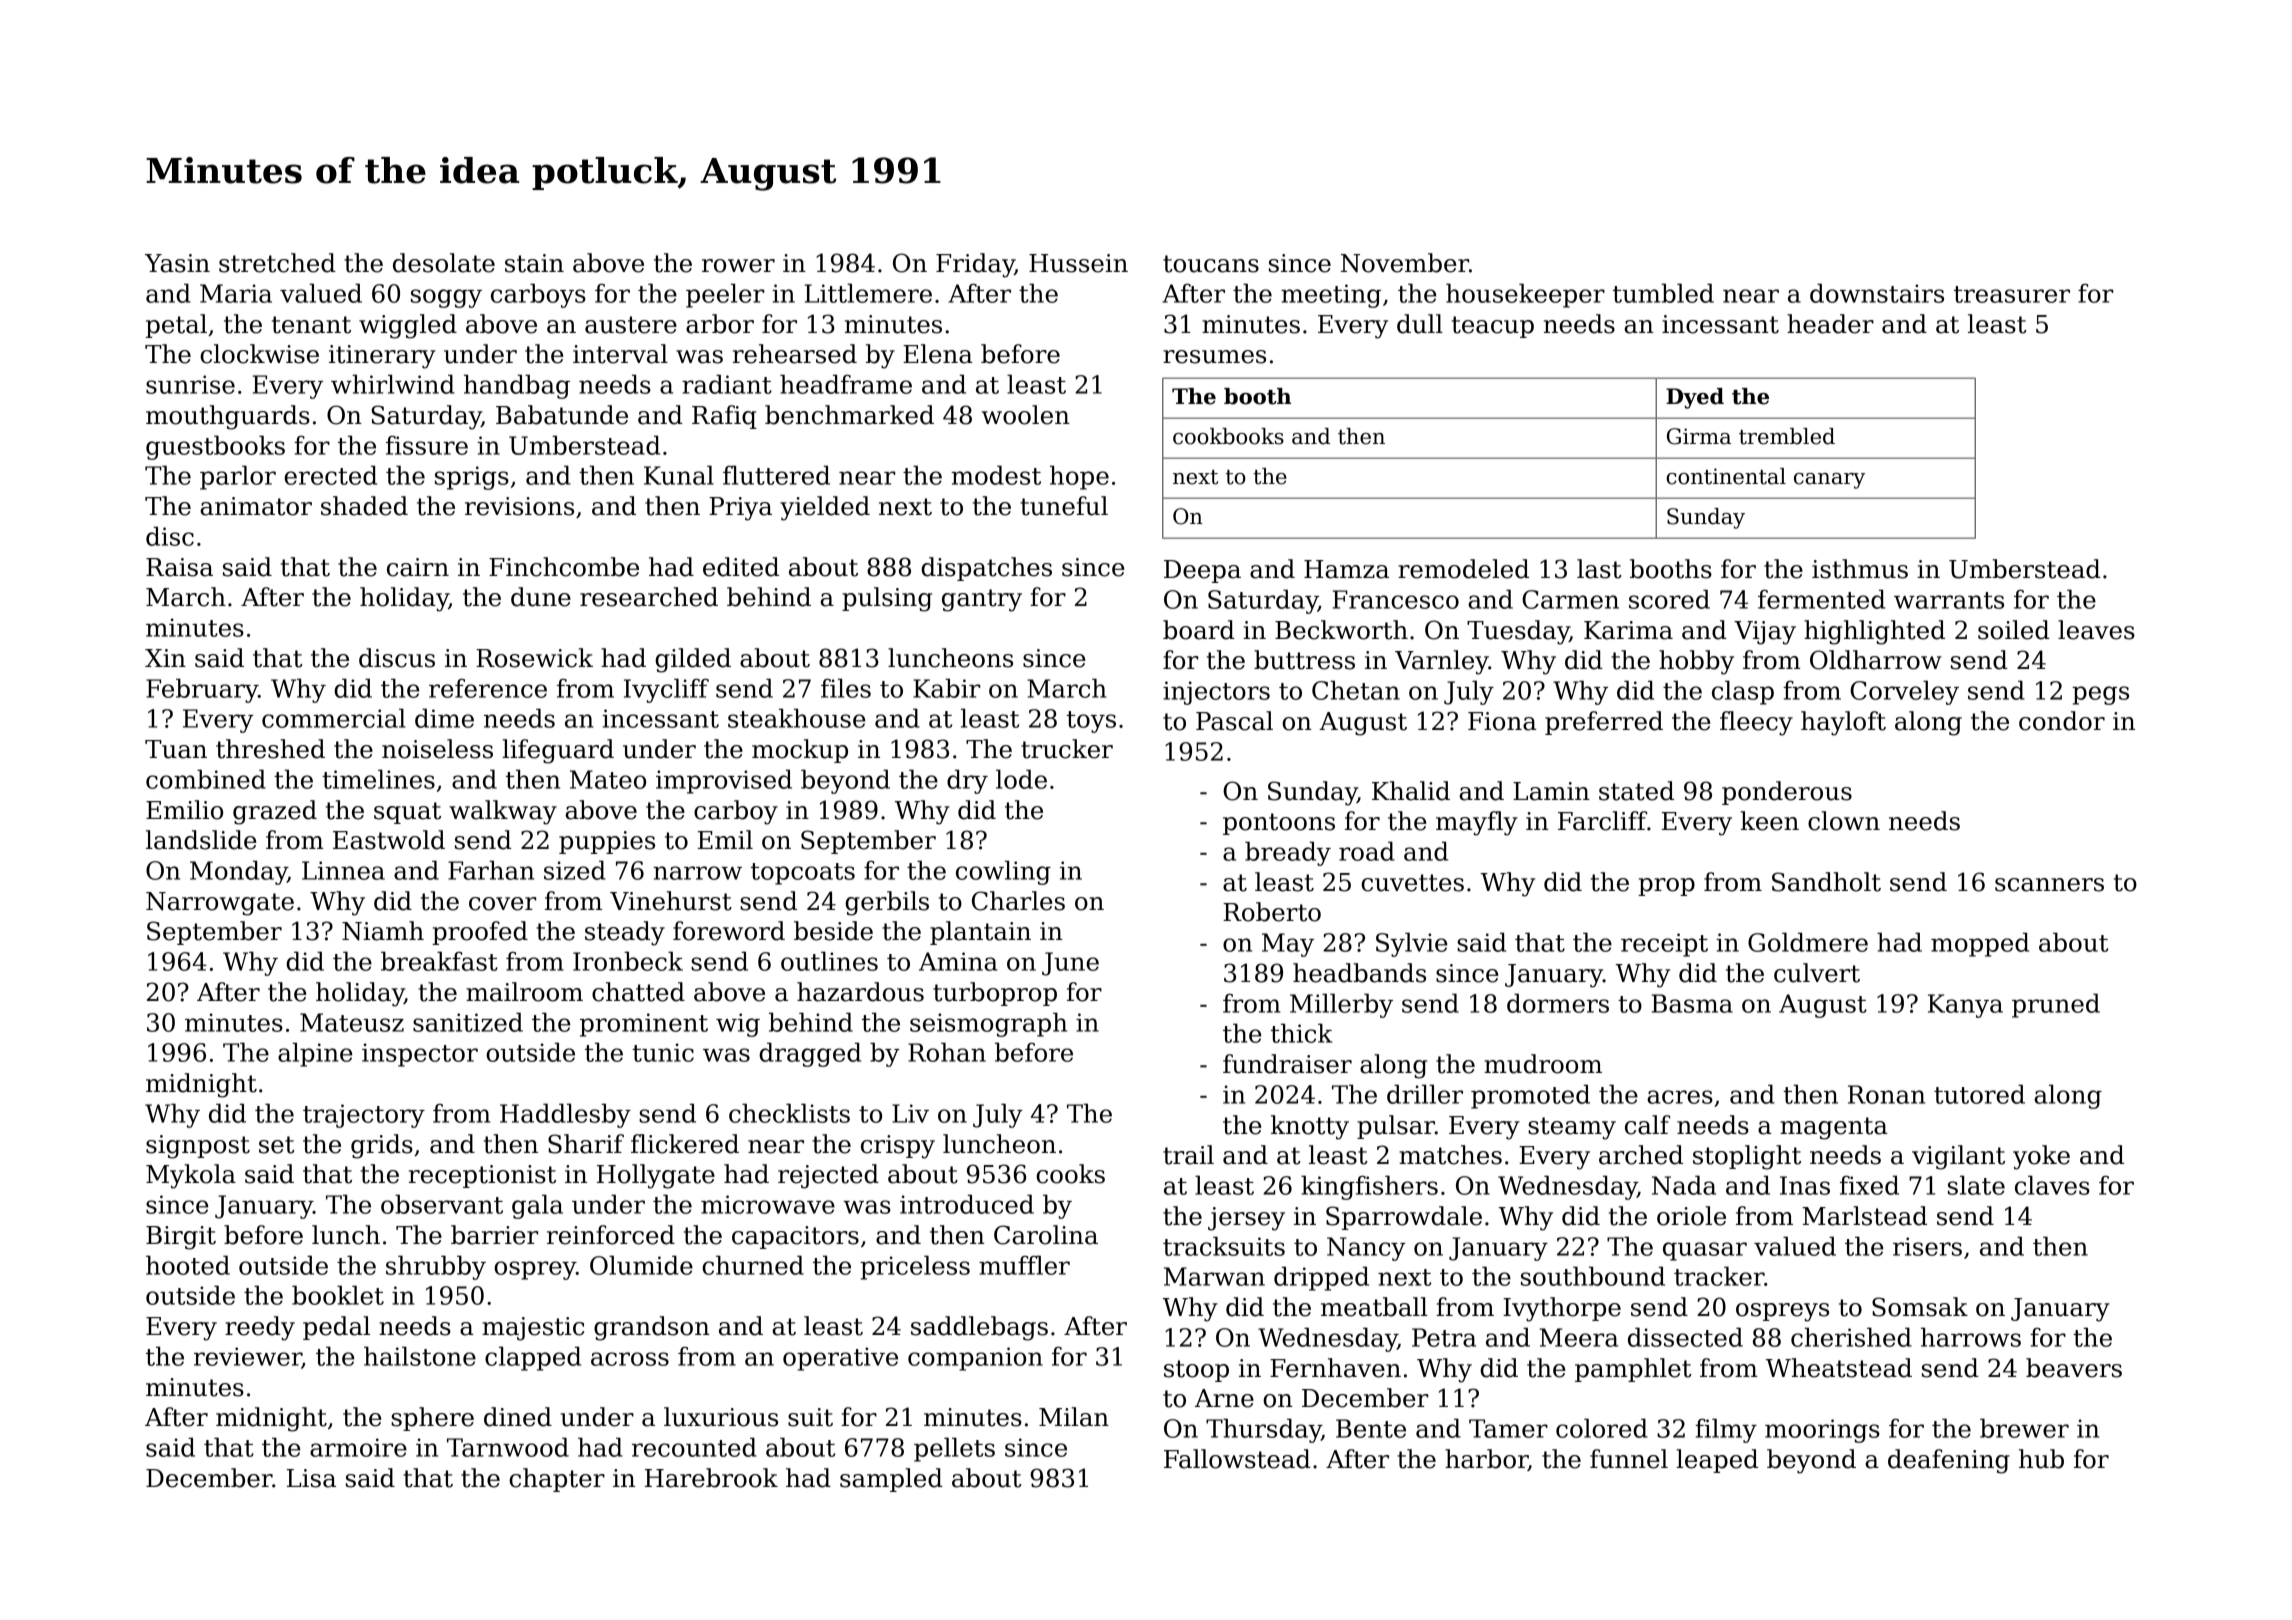 This screenshot has height=1620, width=2292. Describe the element at coordinates (444, 263) in the screenshot. I see `desolate` at that location.
